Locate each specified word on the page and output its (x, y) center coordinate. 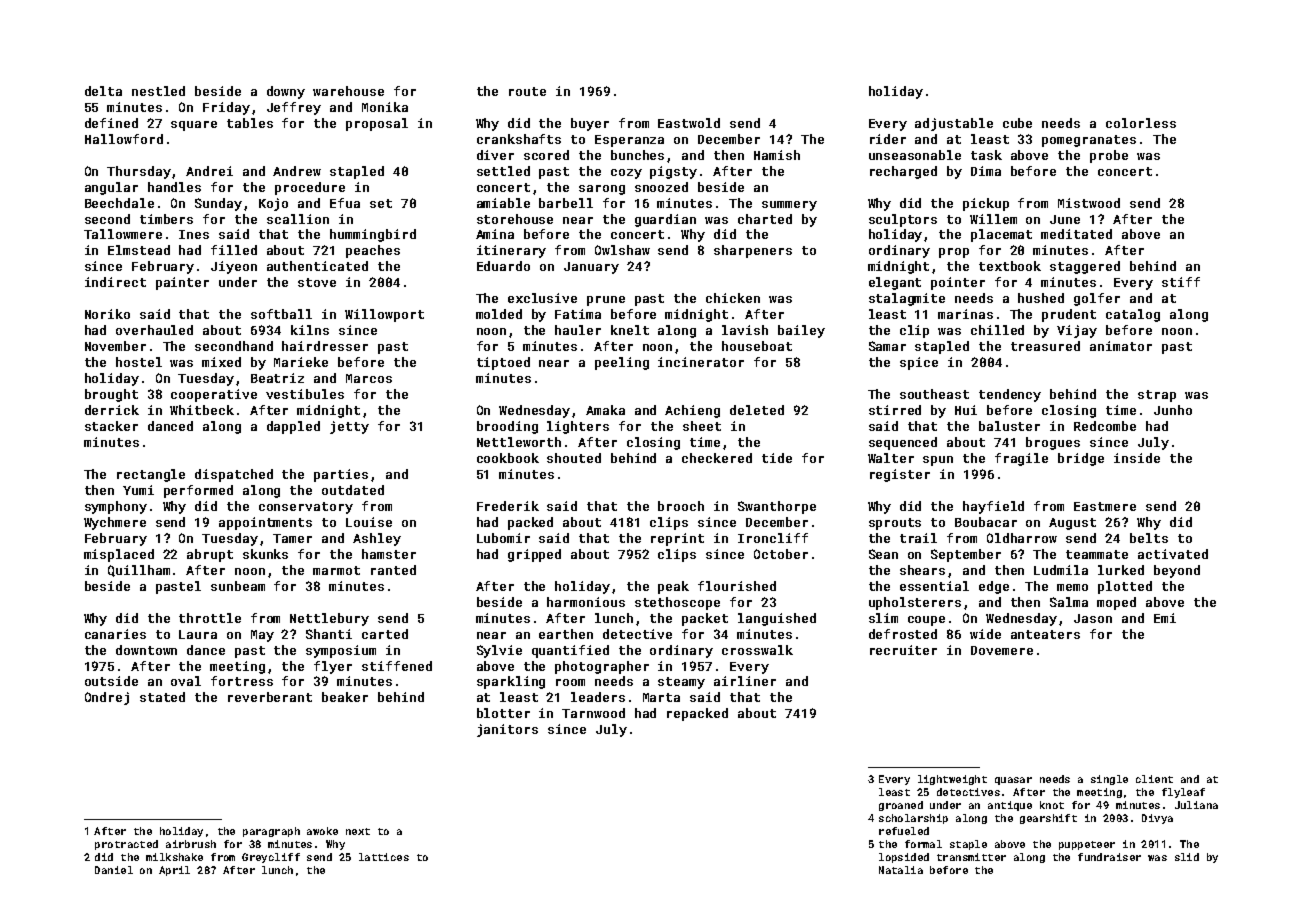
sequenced (903, 443)
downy (286, 92)
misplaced (119, 555)
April (174, 871)
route (527, 91)
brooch (681, 506)
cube (1017, 123)
